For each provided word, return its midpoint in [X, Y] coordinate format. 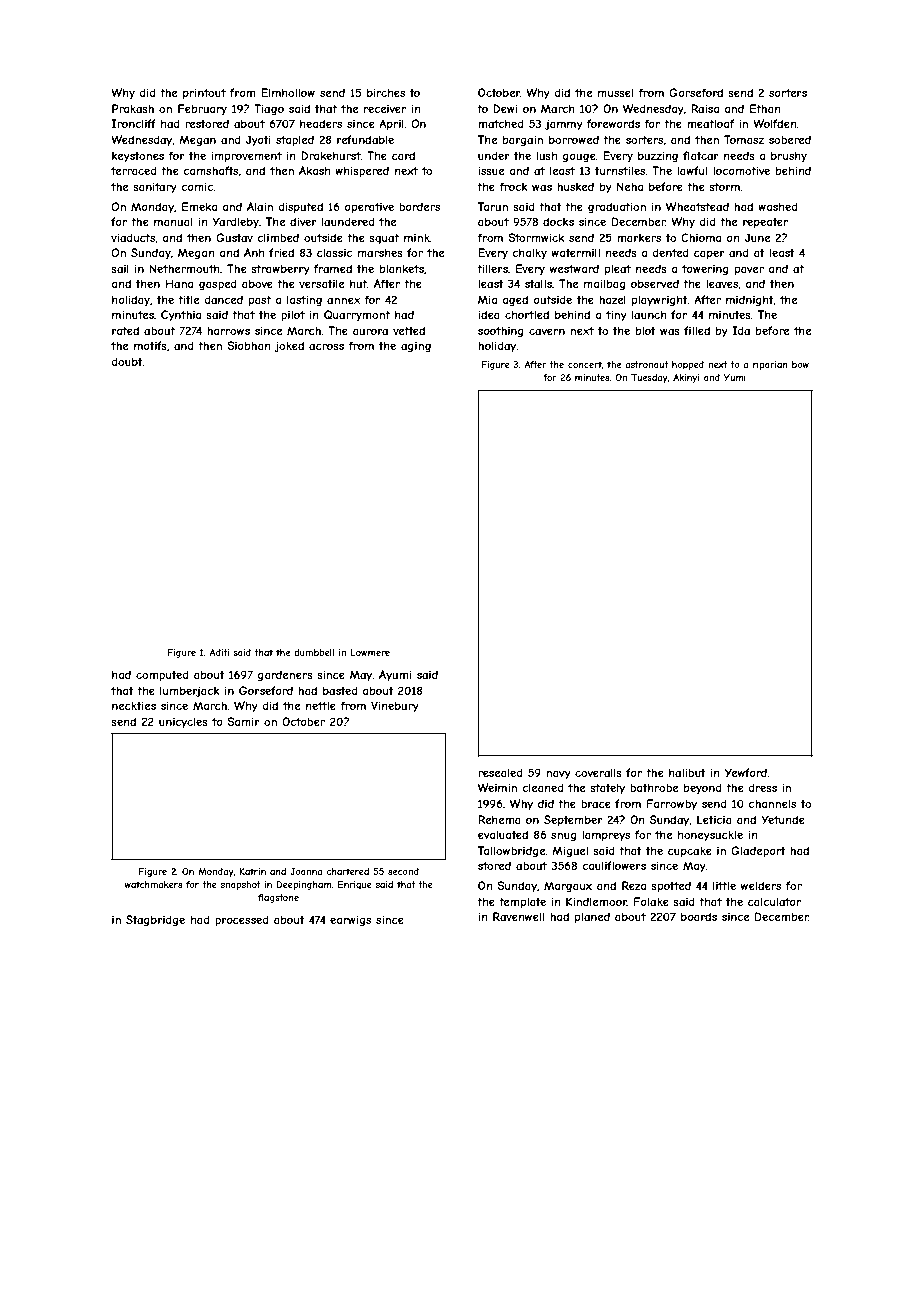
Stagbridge [155, 920]
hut [358, 283]
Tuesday [649, 378]
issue [491, 170]
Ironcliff [133, 123]
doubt [127, 361]
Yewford [746, 772]
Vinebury [395, 706]
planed [592, 917]
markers [639, 237]
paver [749, 270]
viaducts [133, 238]
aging [416, 346]
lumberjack [190, 691]
